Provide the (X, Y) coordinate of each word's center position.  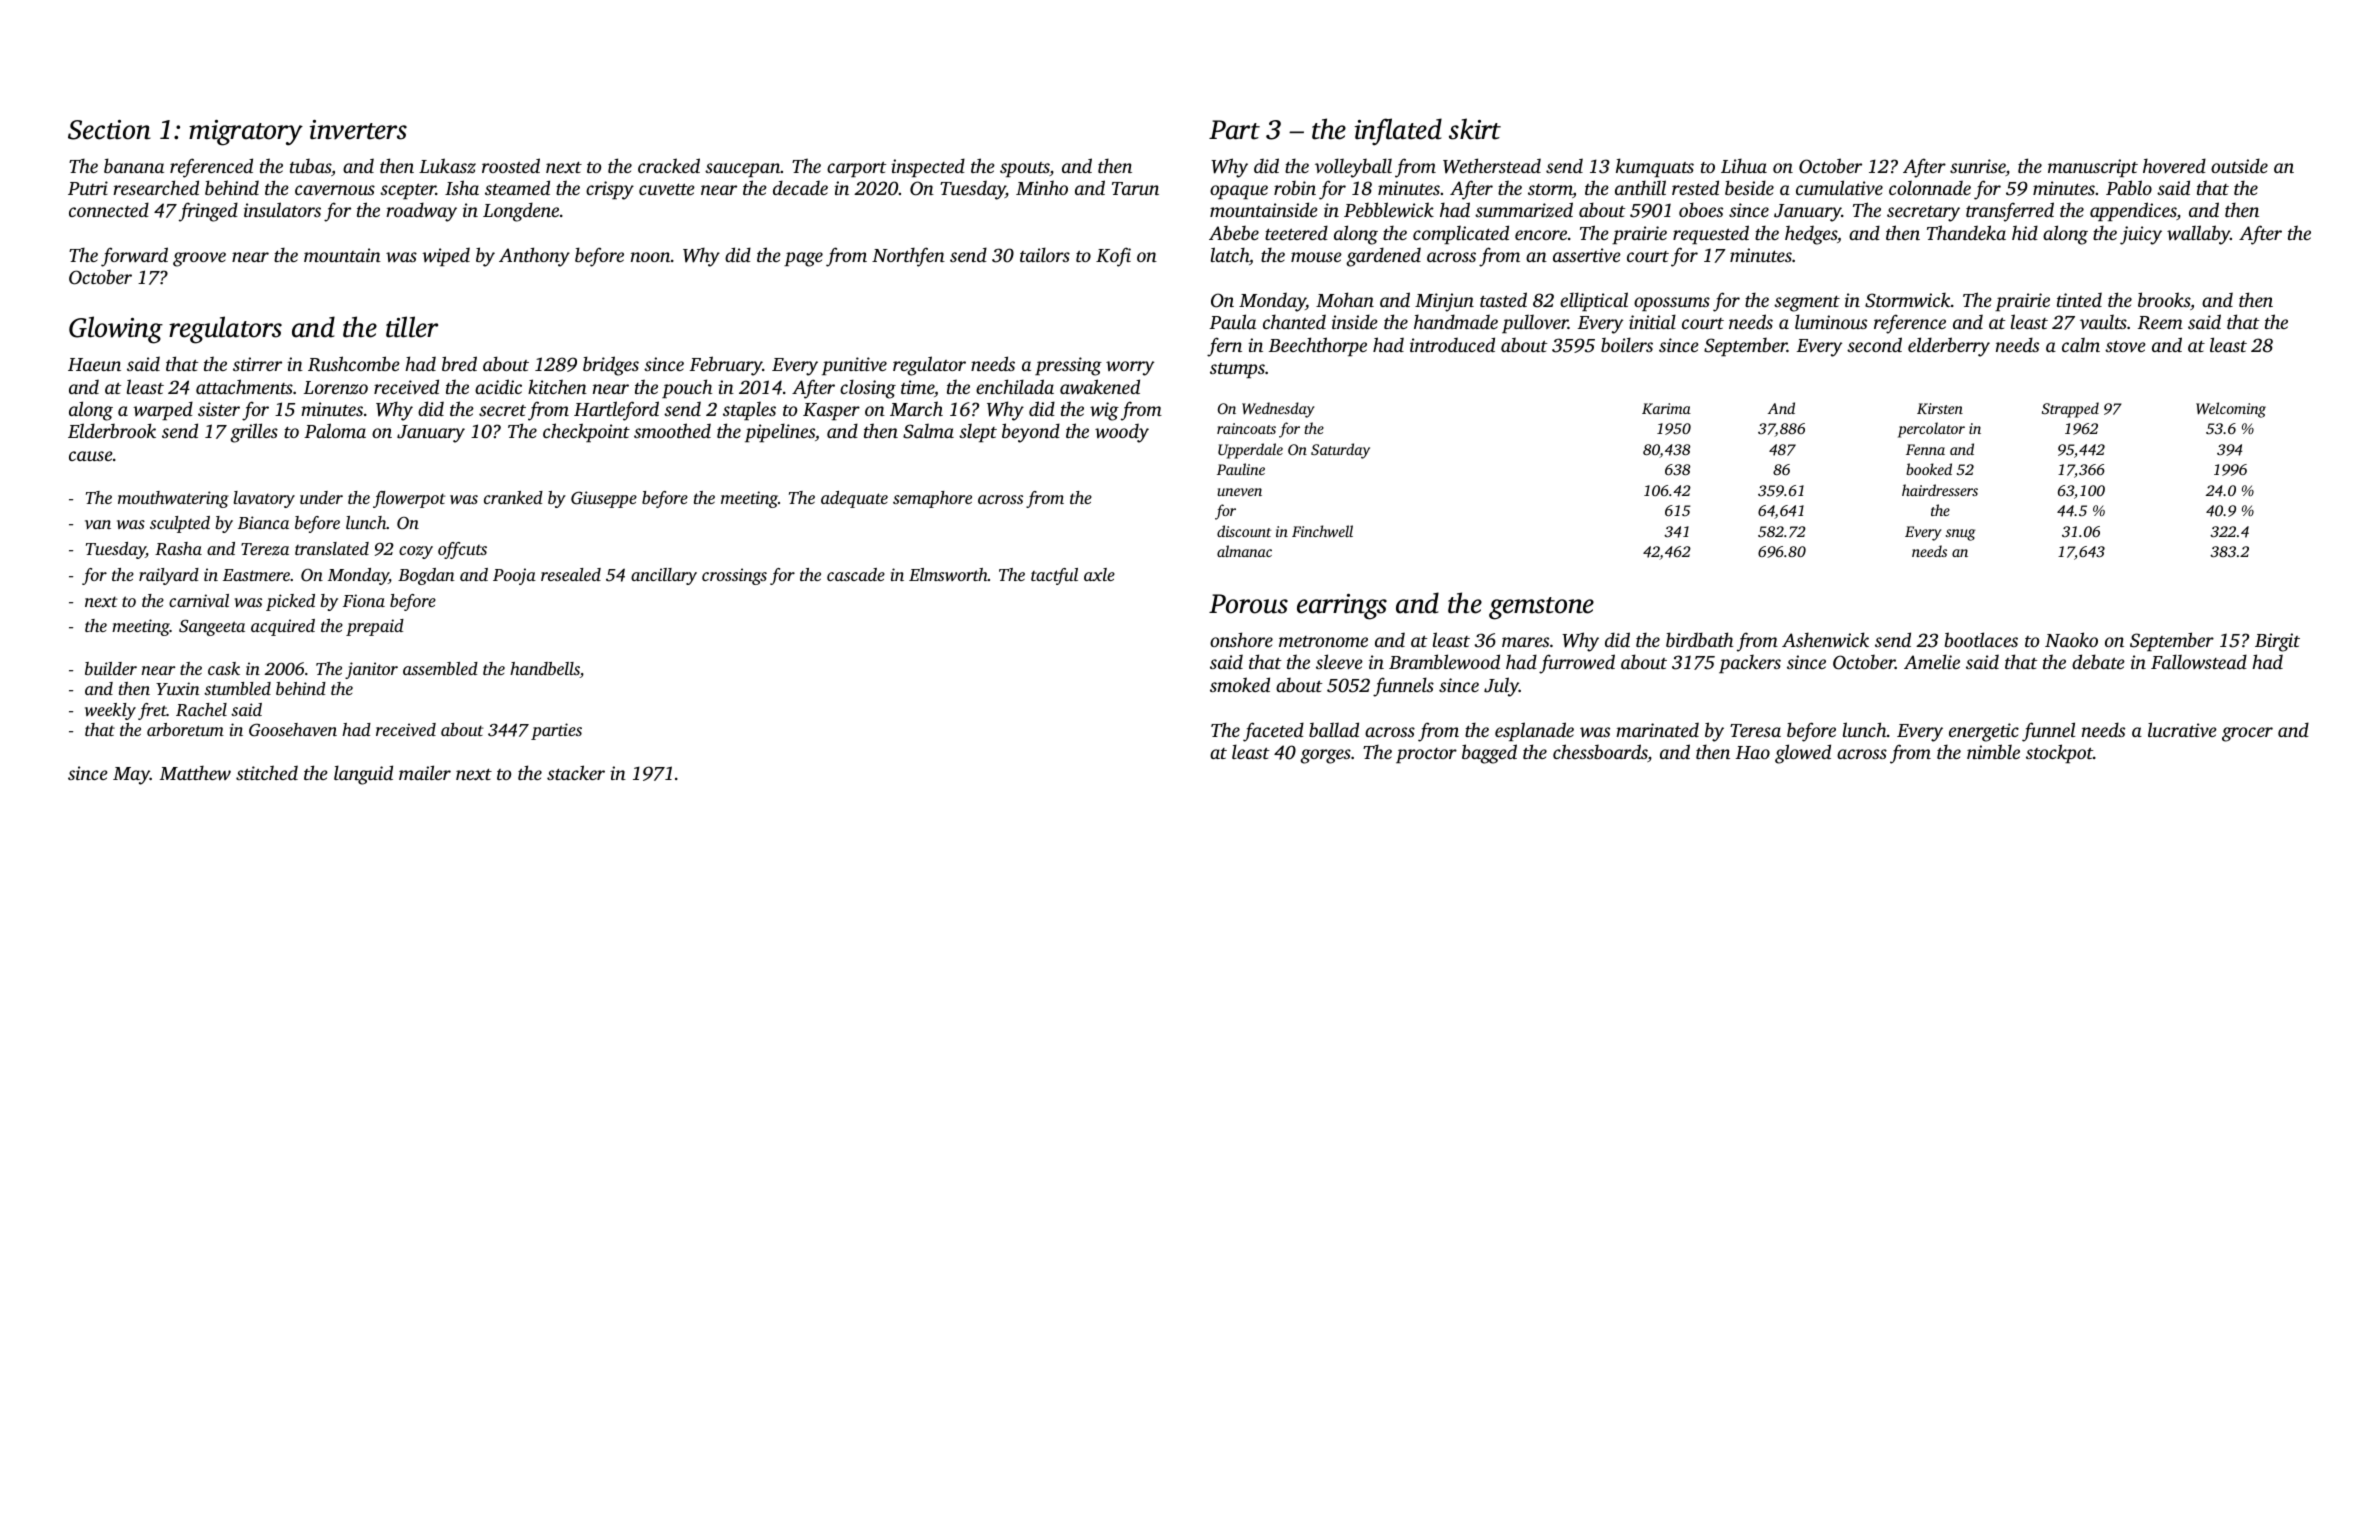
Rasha (178, 549)
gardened (1383, 257)
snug (1960, 535)
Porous (1248, 604)
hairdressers (1940, 490)
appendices (2133, 211)
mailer (425, 772)
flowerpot (409, 499)
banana (134, 165)
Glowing (116, 330)
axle (1099, 574)
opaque (1239, 192)
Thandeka (1966, 232)
